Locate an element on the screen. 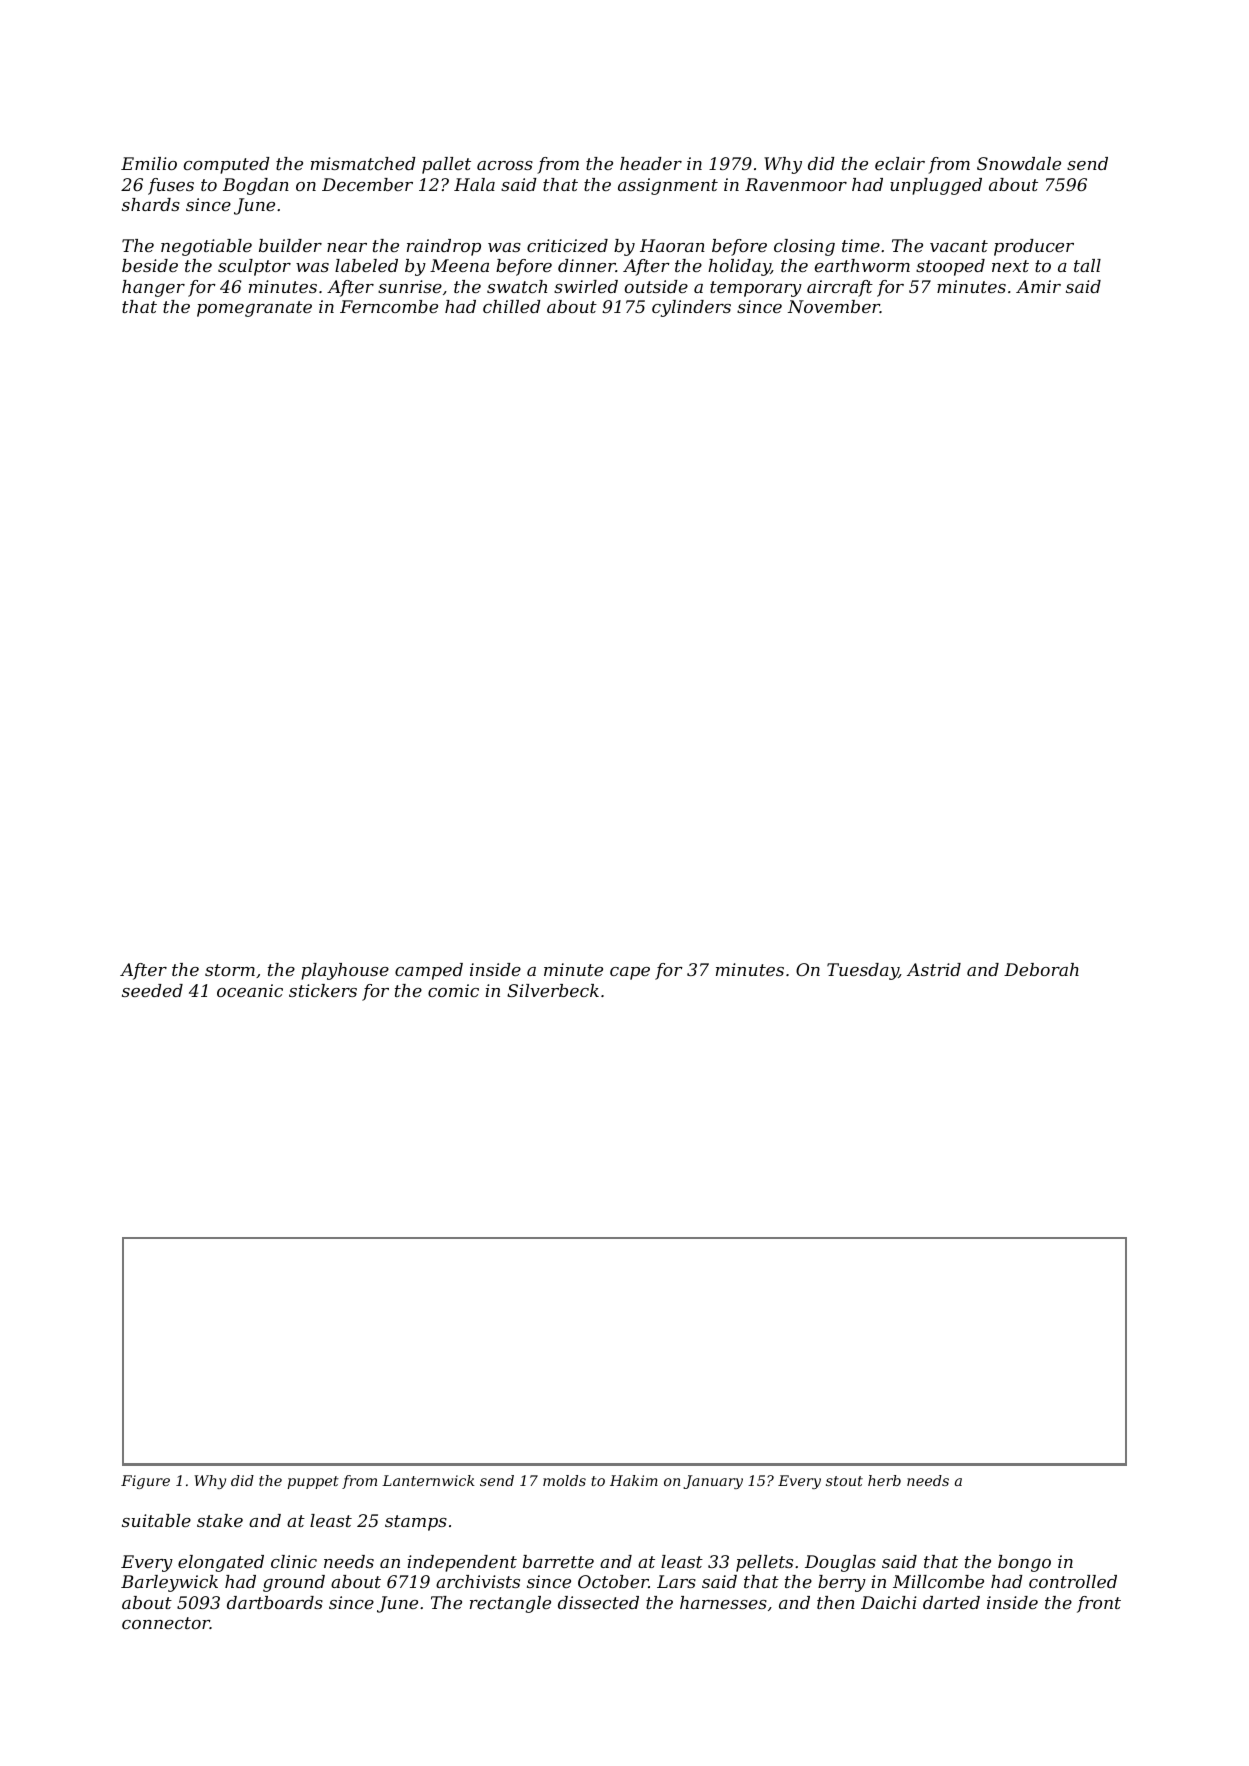 This screenshot has height=1766, width=1249. Amir is located at coordinates (1038, 286).
